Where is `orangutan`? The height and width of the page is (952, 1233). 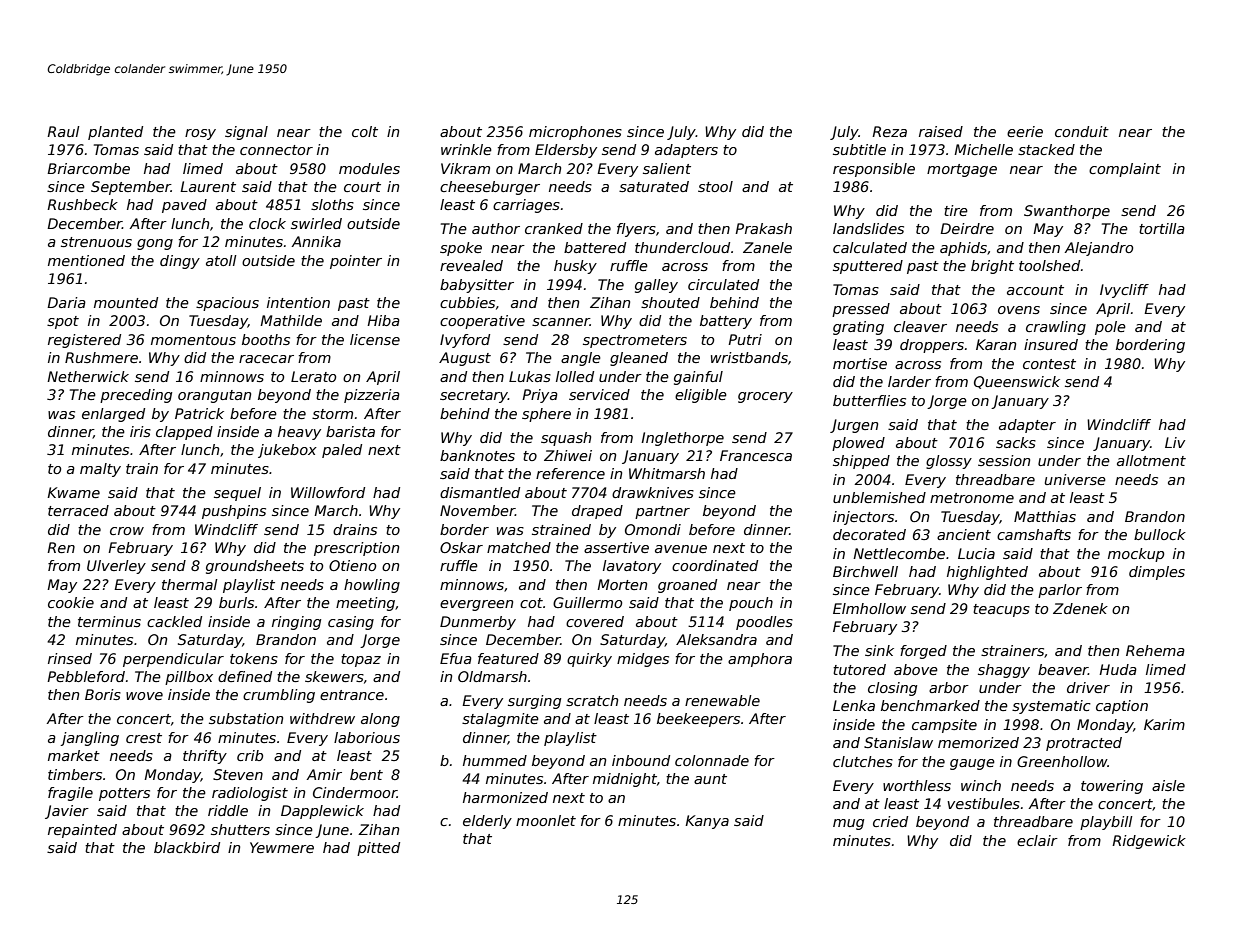
orangutan is located at coordinates (214, 396).
